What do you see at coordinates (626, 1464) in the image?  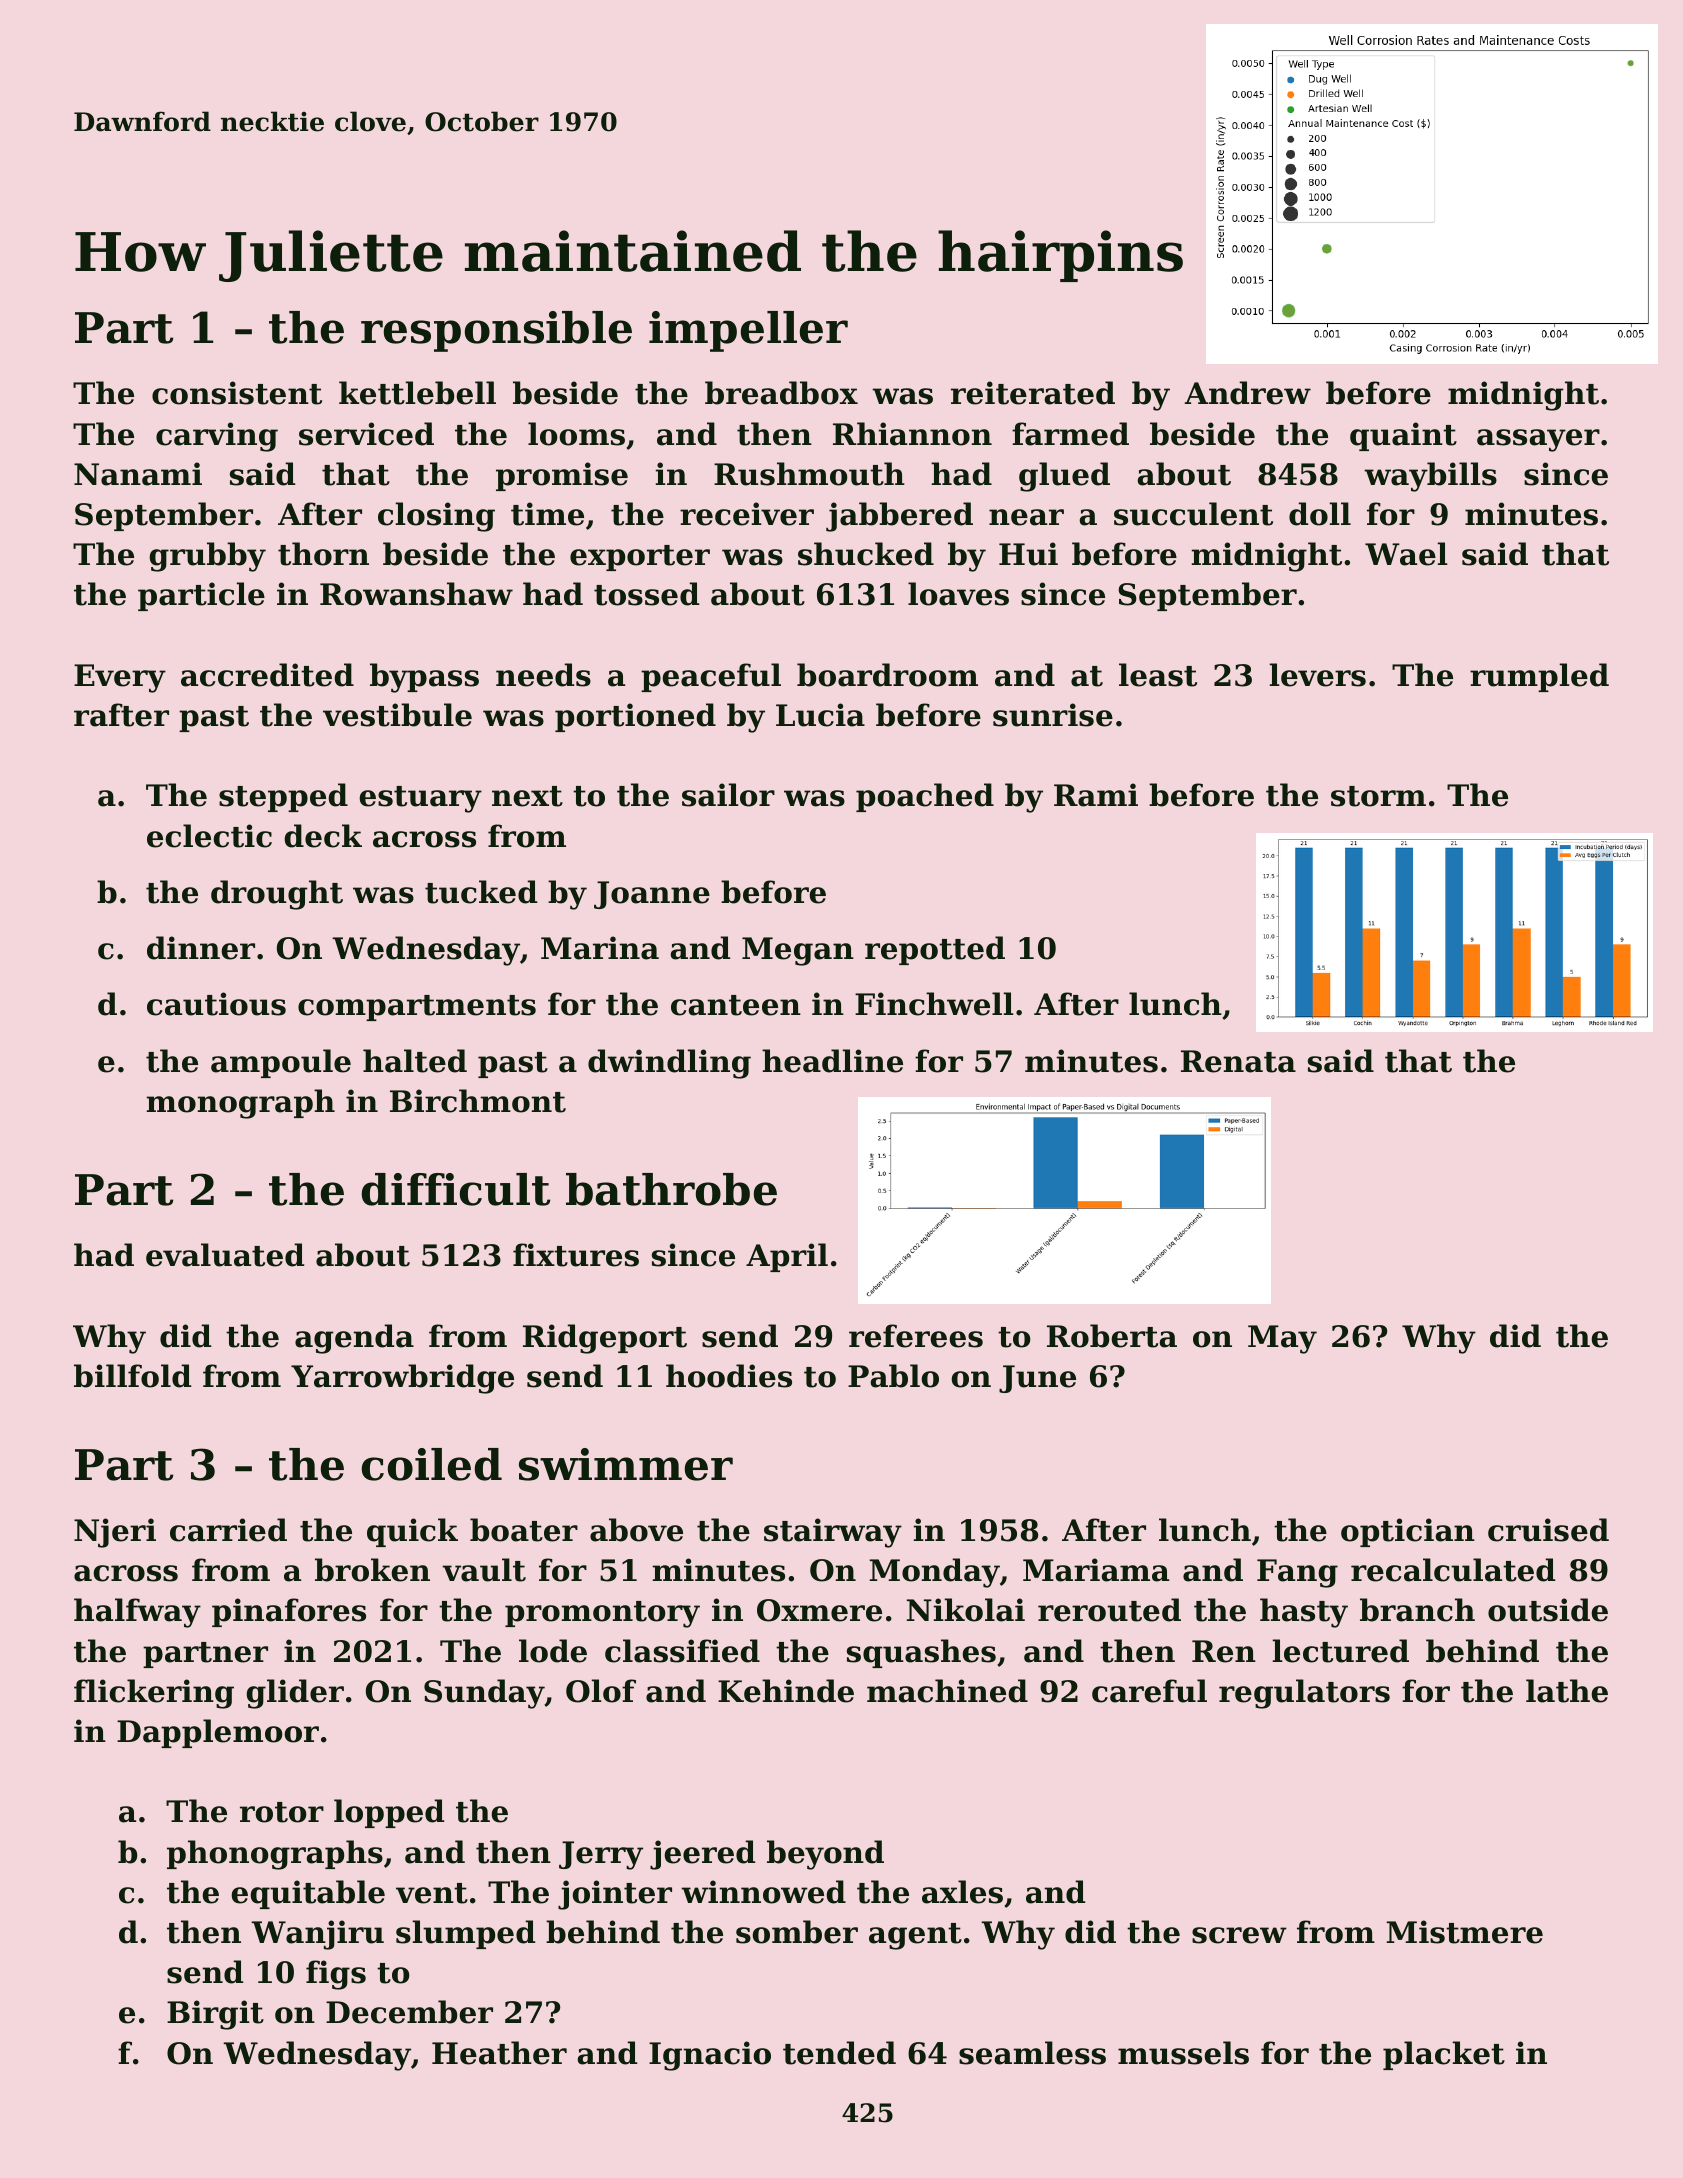 I see `swimmer` at bounding box center [626, 1464].
